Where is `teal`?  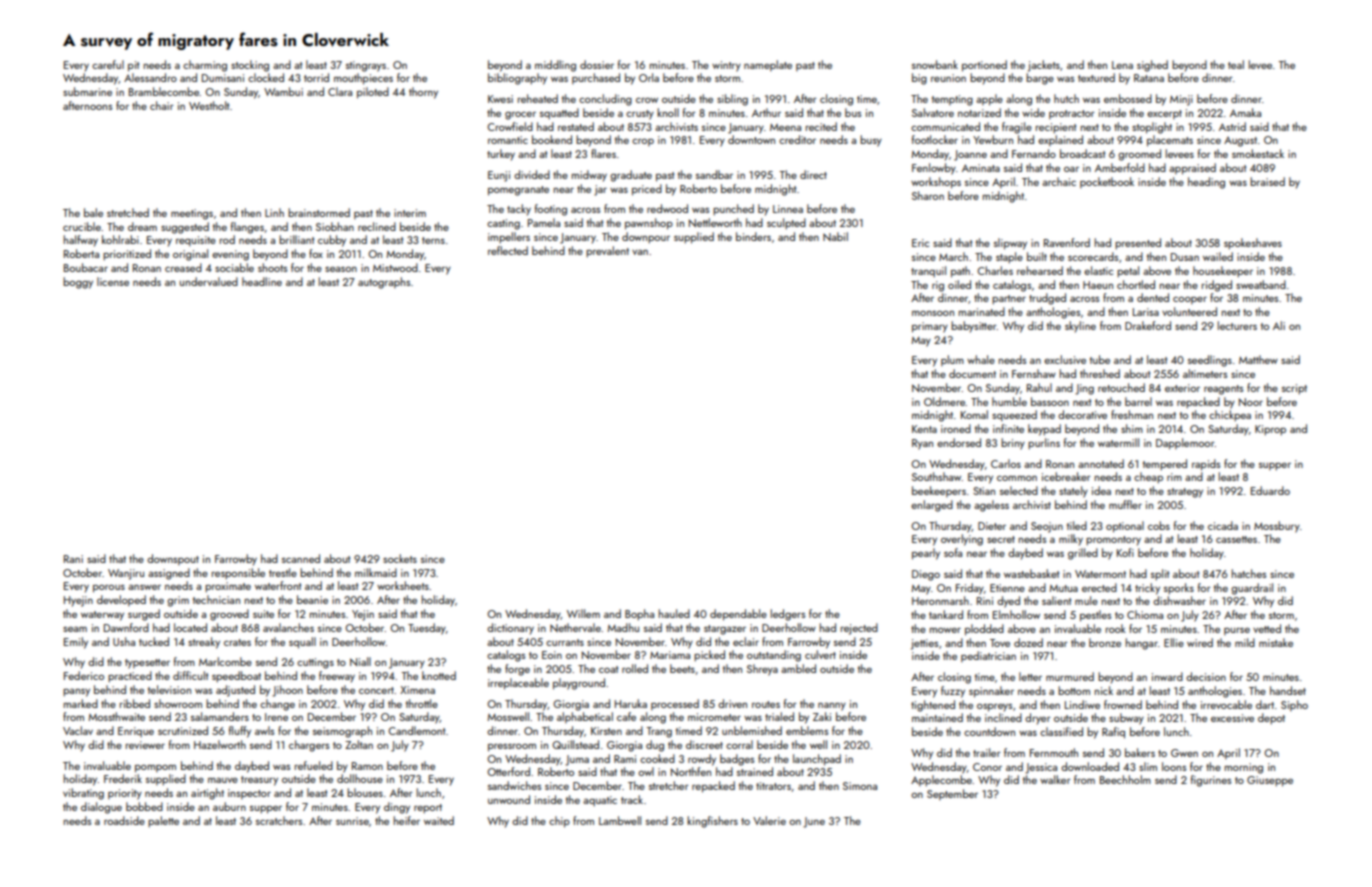
teal is located at coordinates (1236, 64).
